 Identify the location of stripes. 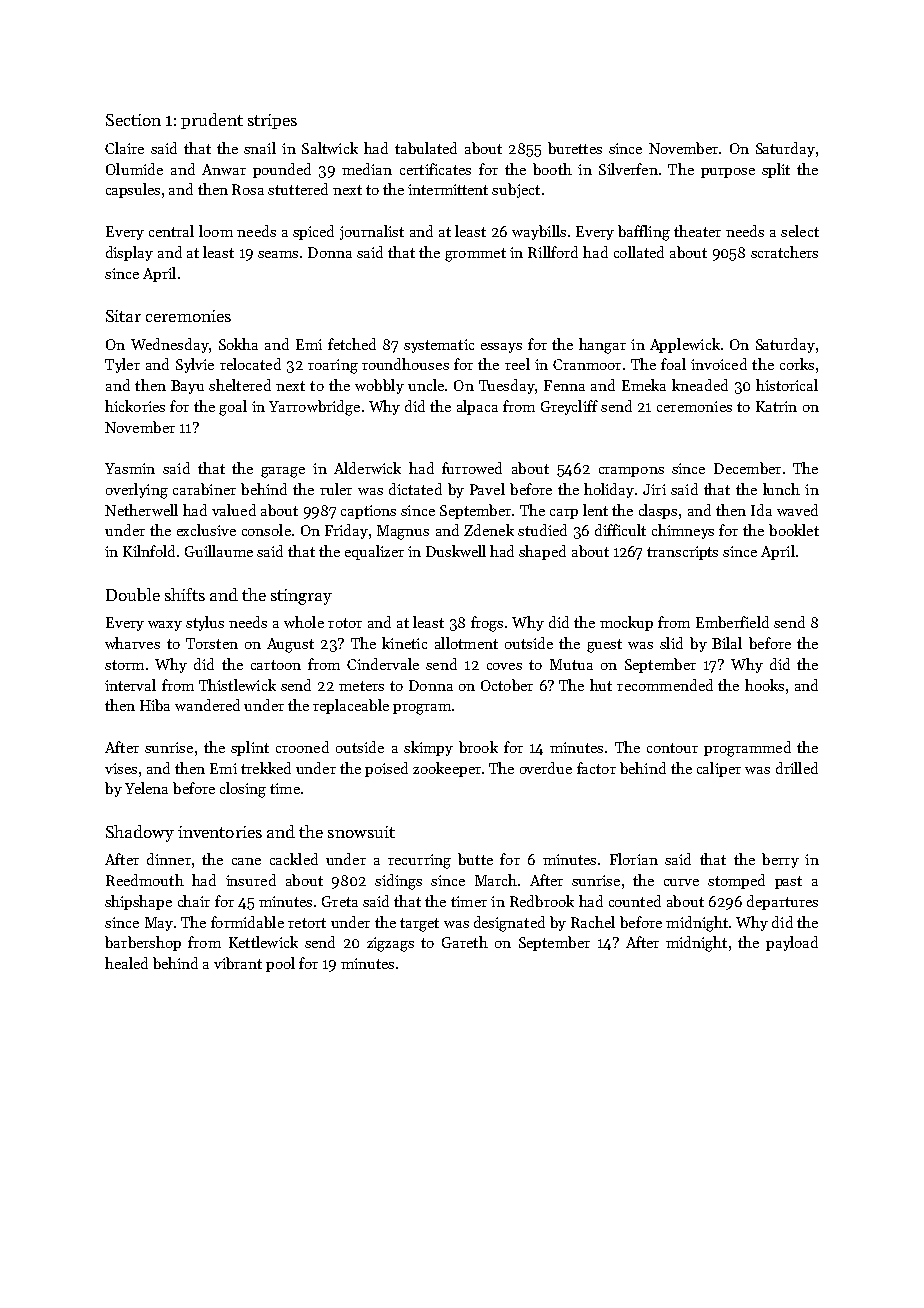
(272, 121).
